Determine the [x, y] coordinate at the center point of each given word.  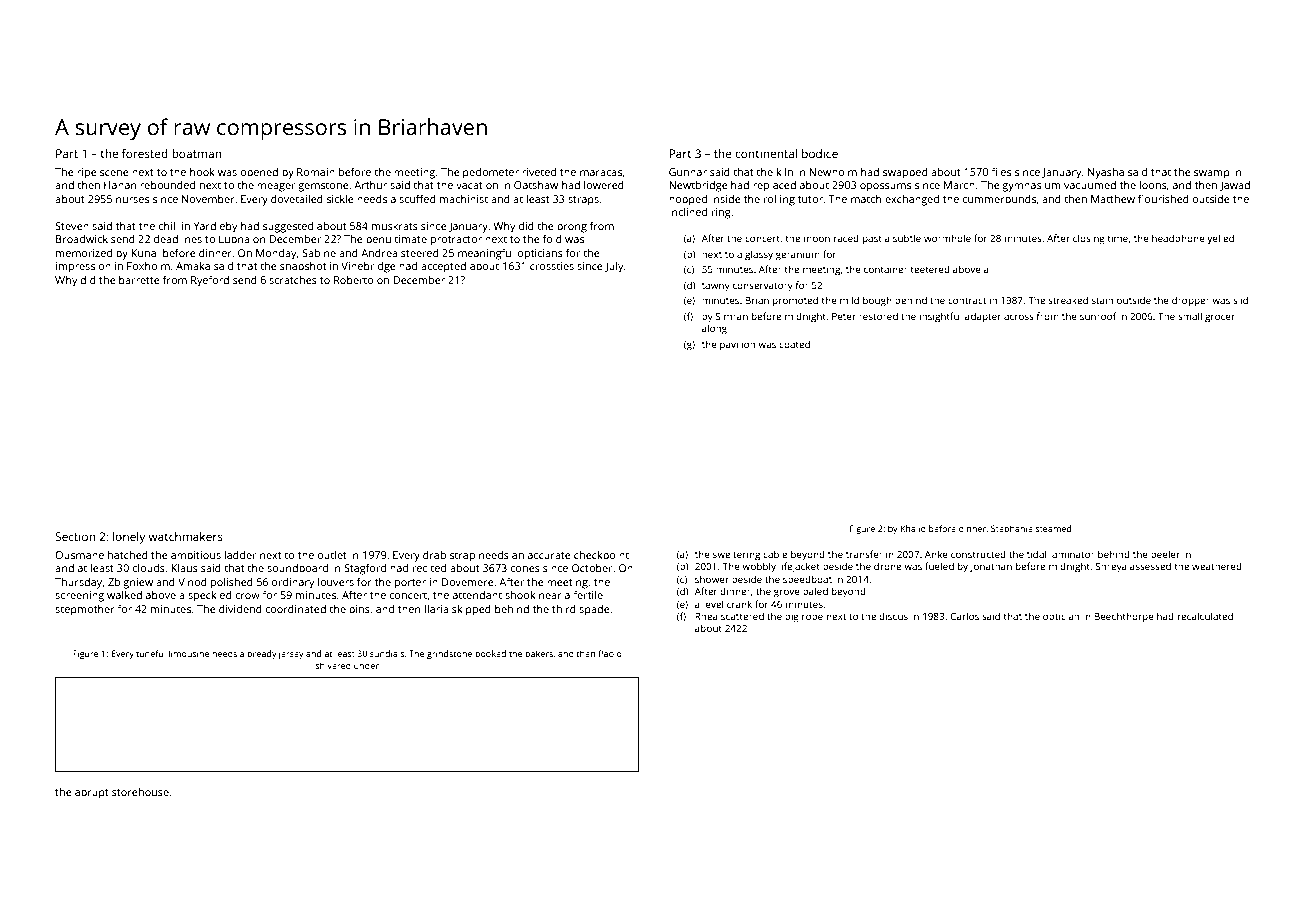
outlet [332, 555]
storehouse [140, 792]
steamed [1053, 528]
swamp [1212, 174]
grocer [1220, 318]
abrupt [92, 793]
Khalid [913, 528]
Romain [316, 172]
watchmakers [185, 536]
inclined [688, 212]
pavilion [737, 345]
